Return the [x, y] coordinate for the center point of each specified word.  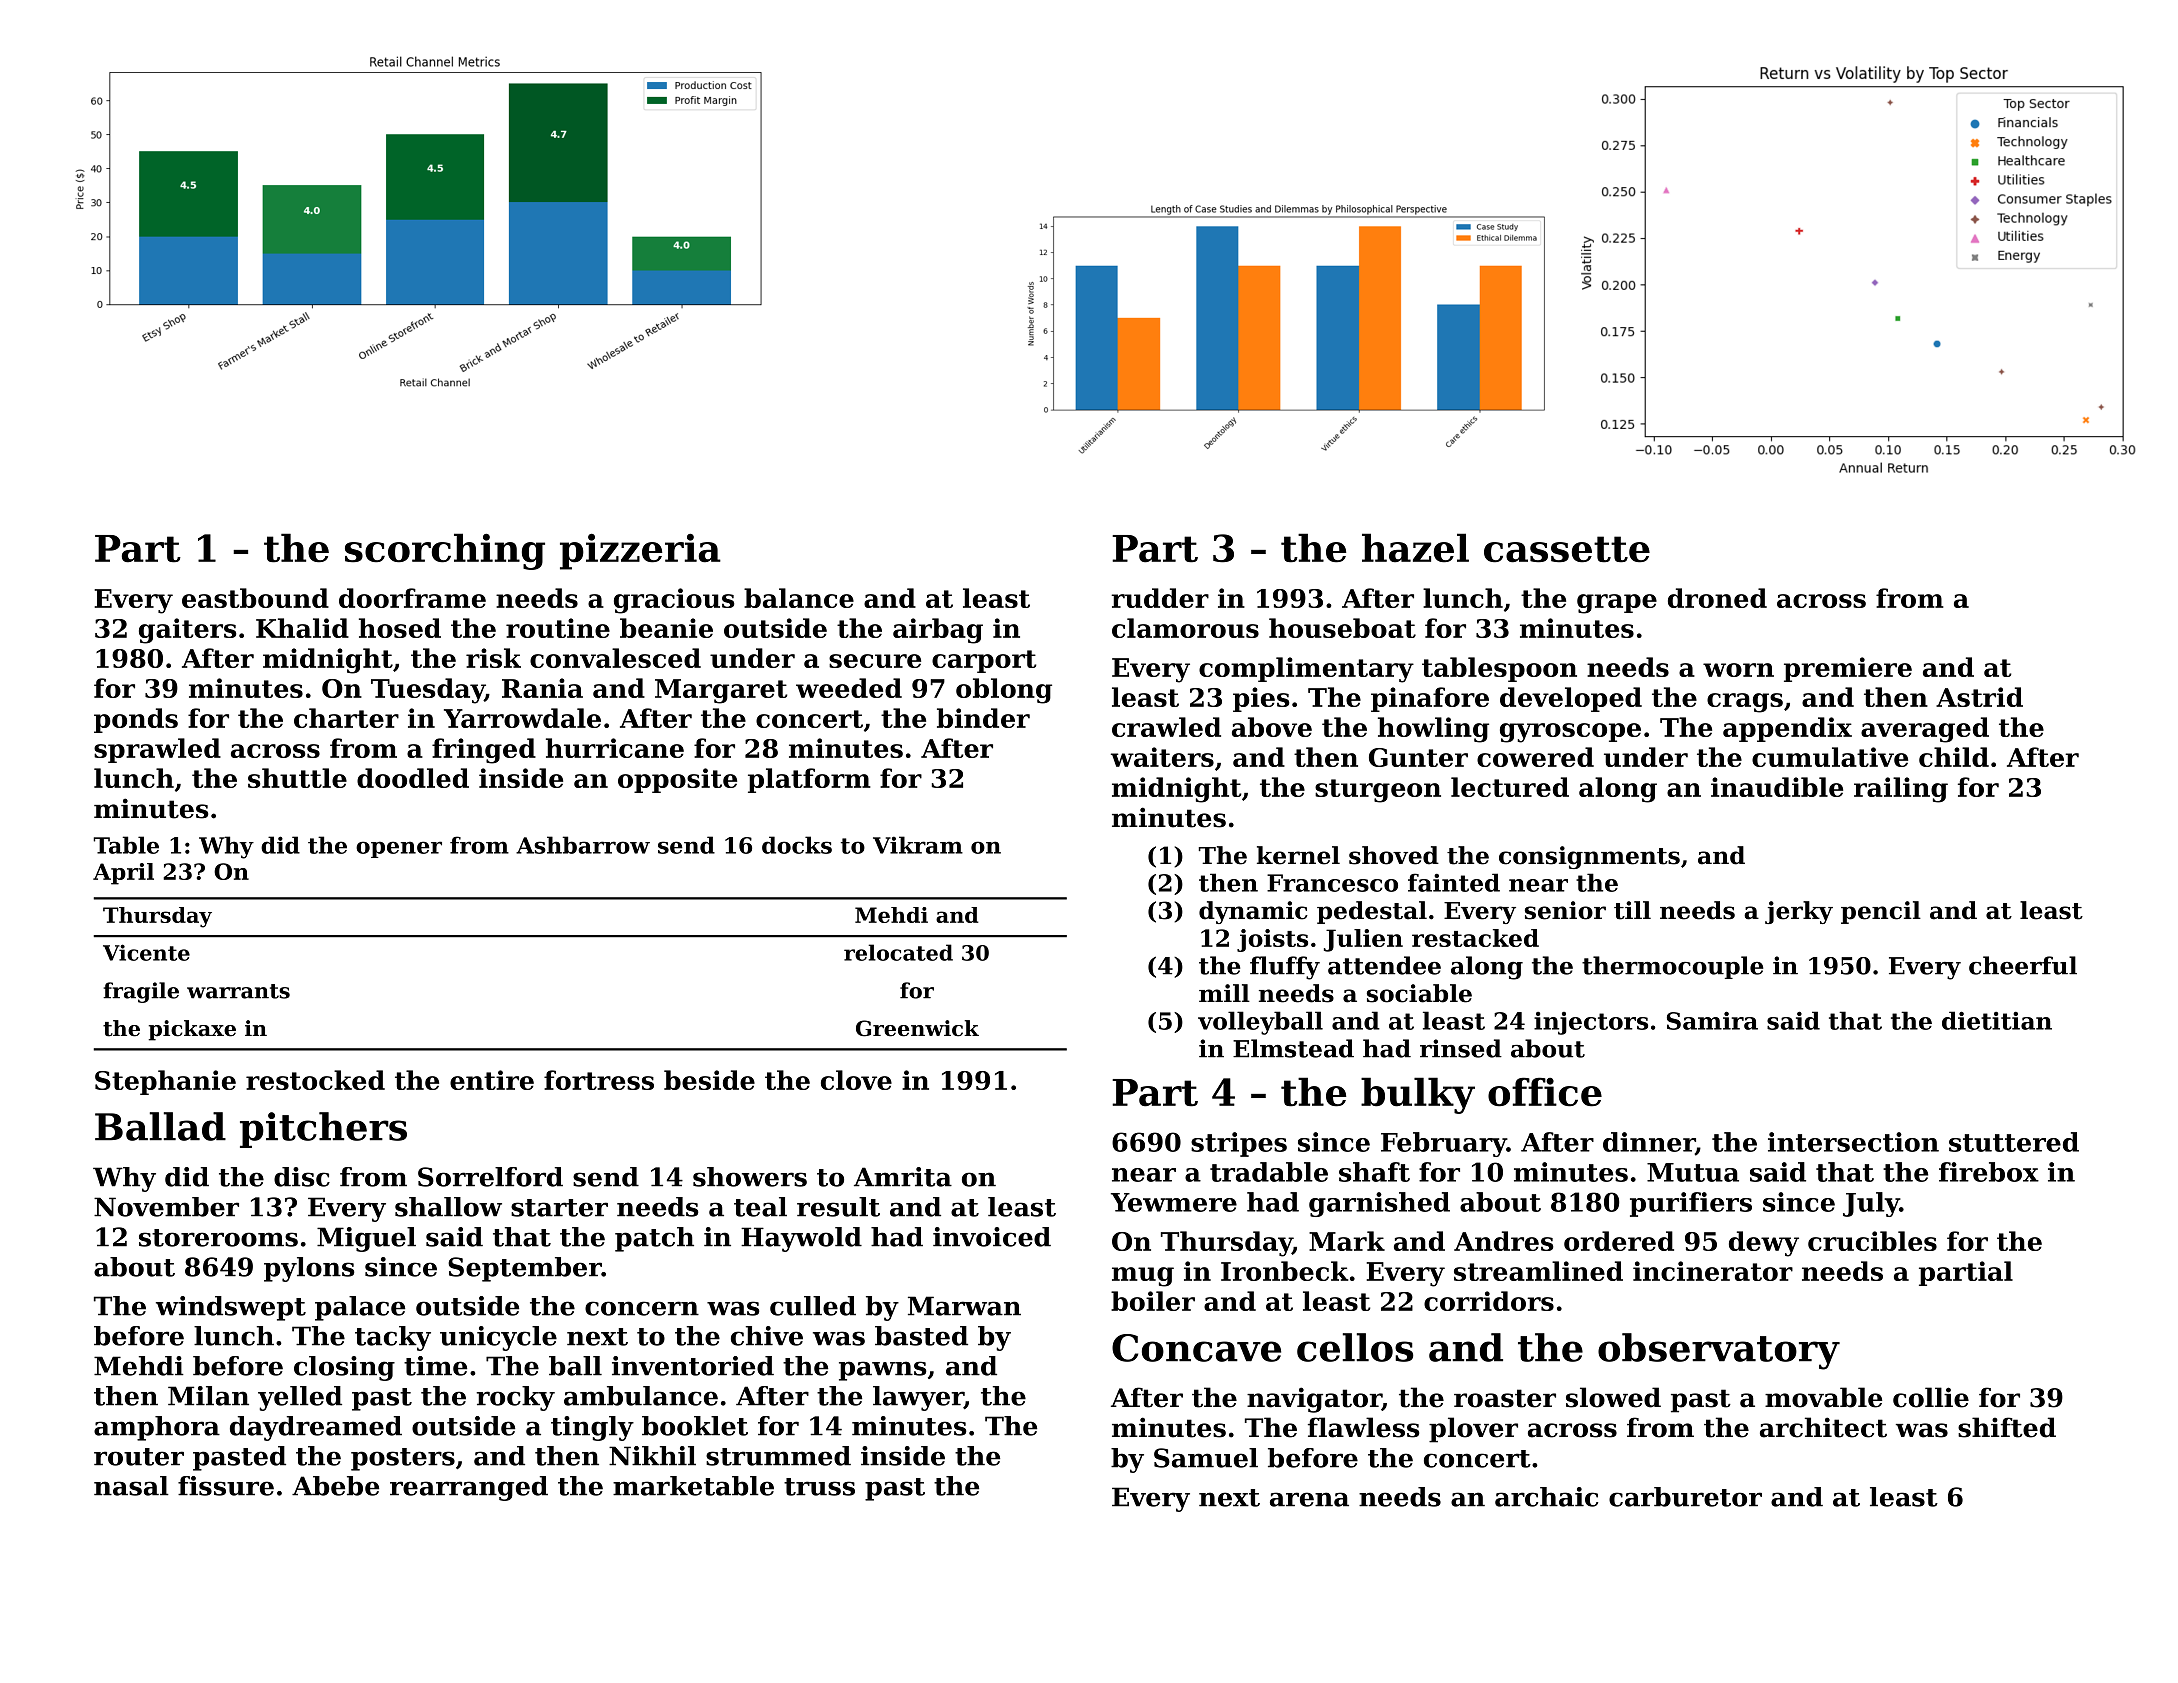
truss [819, 1487]
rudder [1160, 598]
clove [856, 1080]
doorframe [412, 598]
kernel [1298, 855]
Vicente [146, 952]
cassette [1567, 549]
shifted [2007, 1427]
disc [302, 1177]
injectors [1591, 1023]
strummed [778, 1456]
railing [1901, 790]
